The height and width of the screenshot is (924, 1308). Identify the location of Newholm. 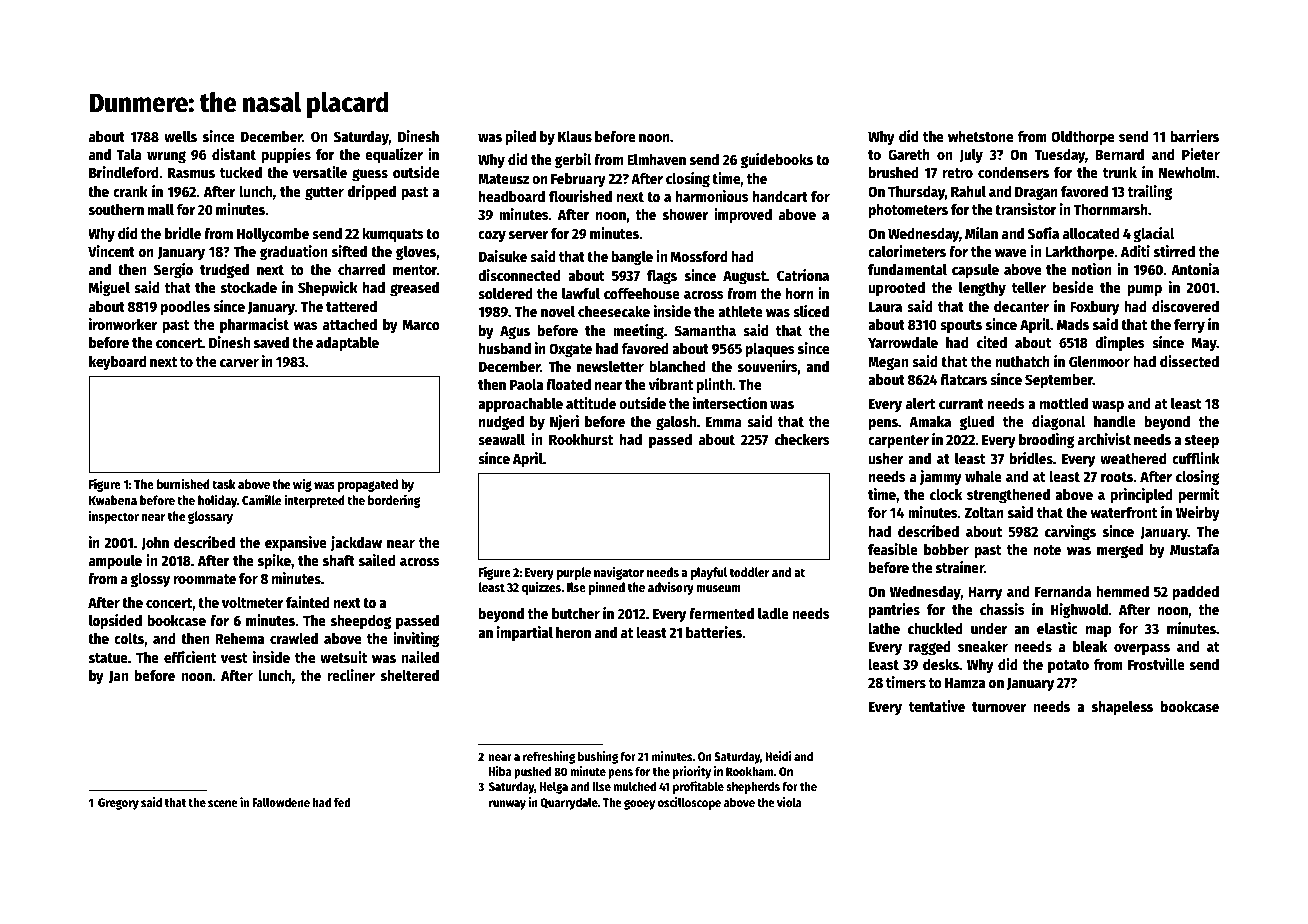
(1187, 172).
